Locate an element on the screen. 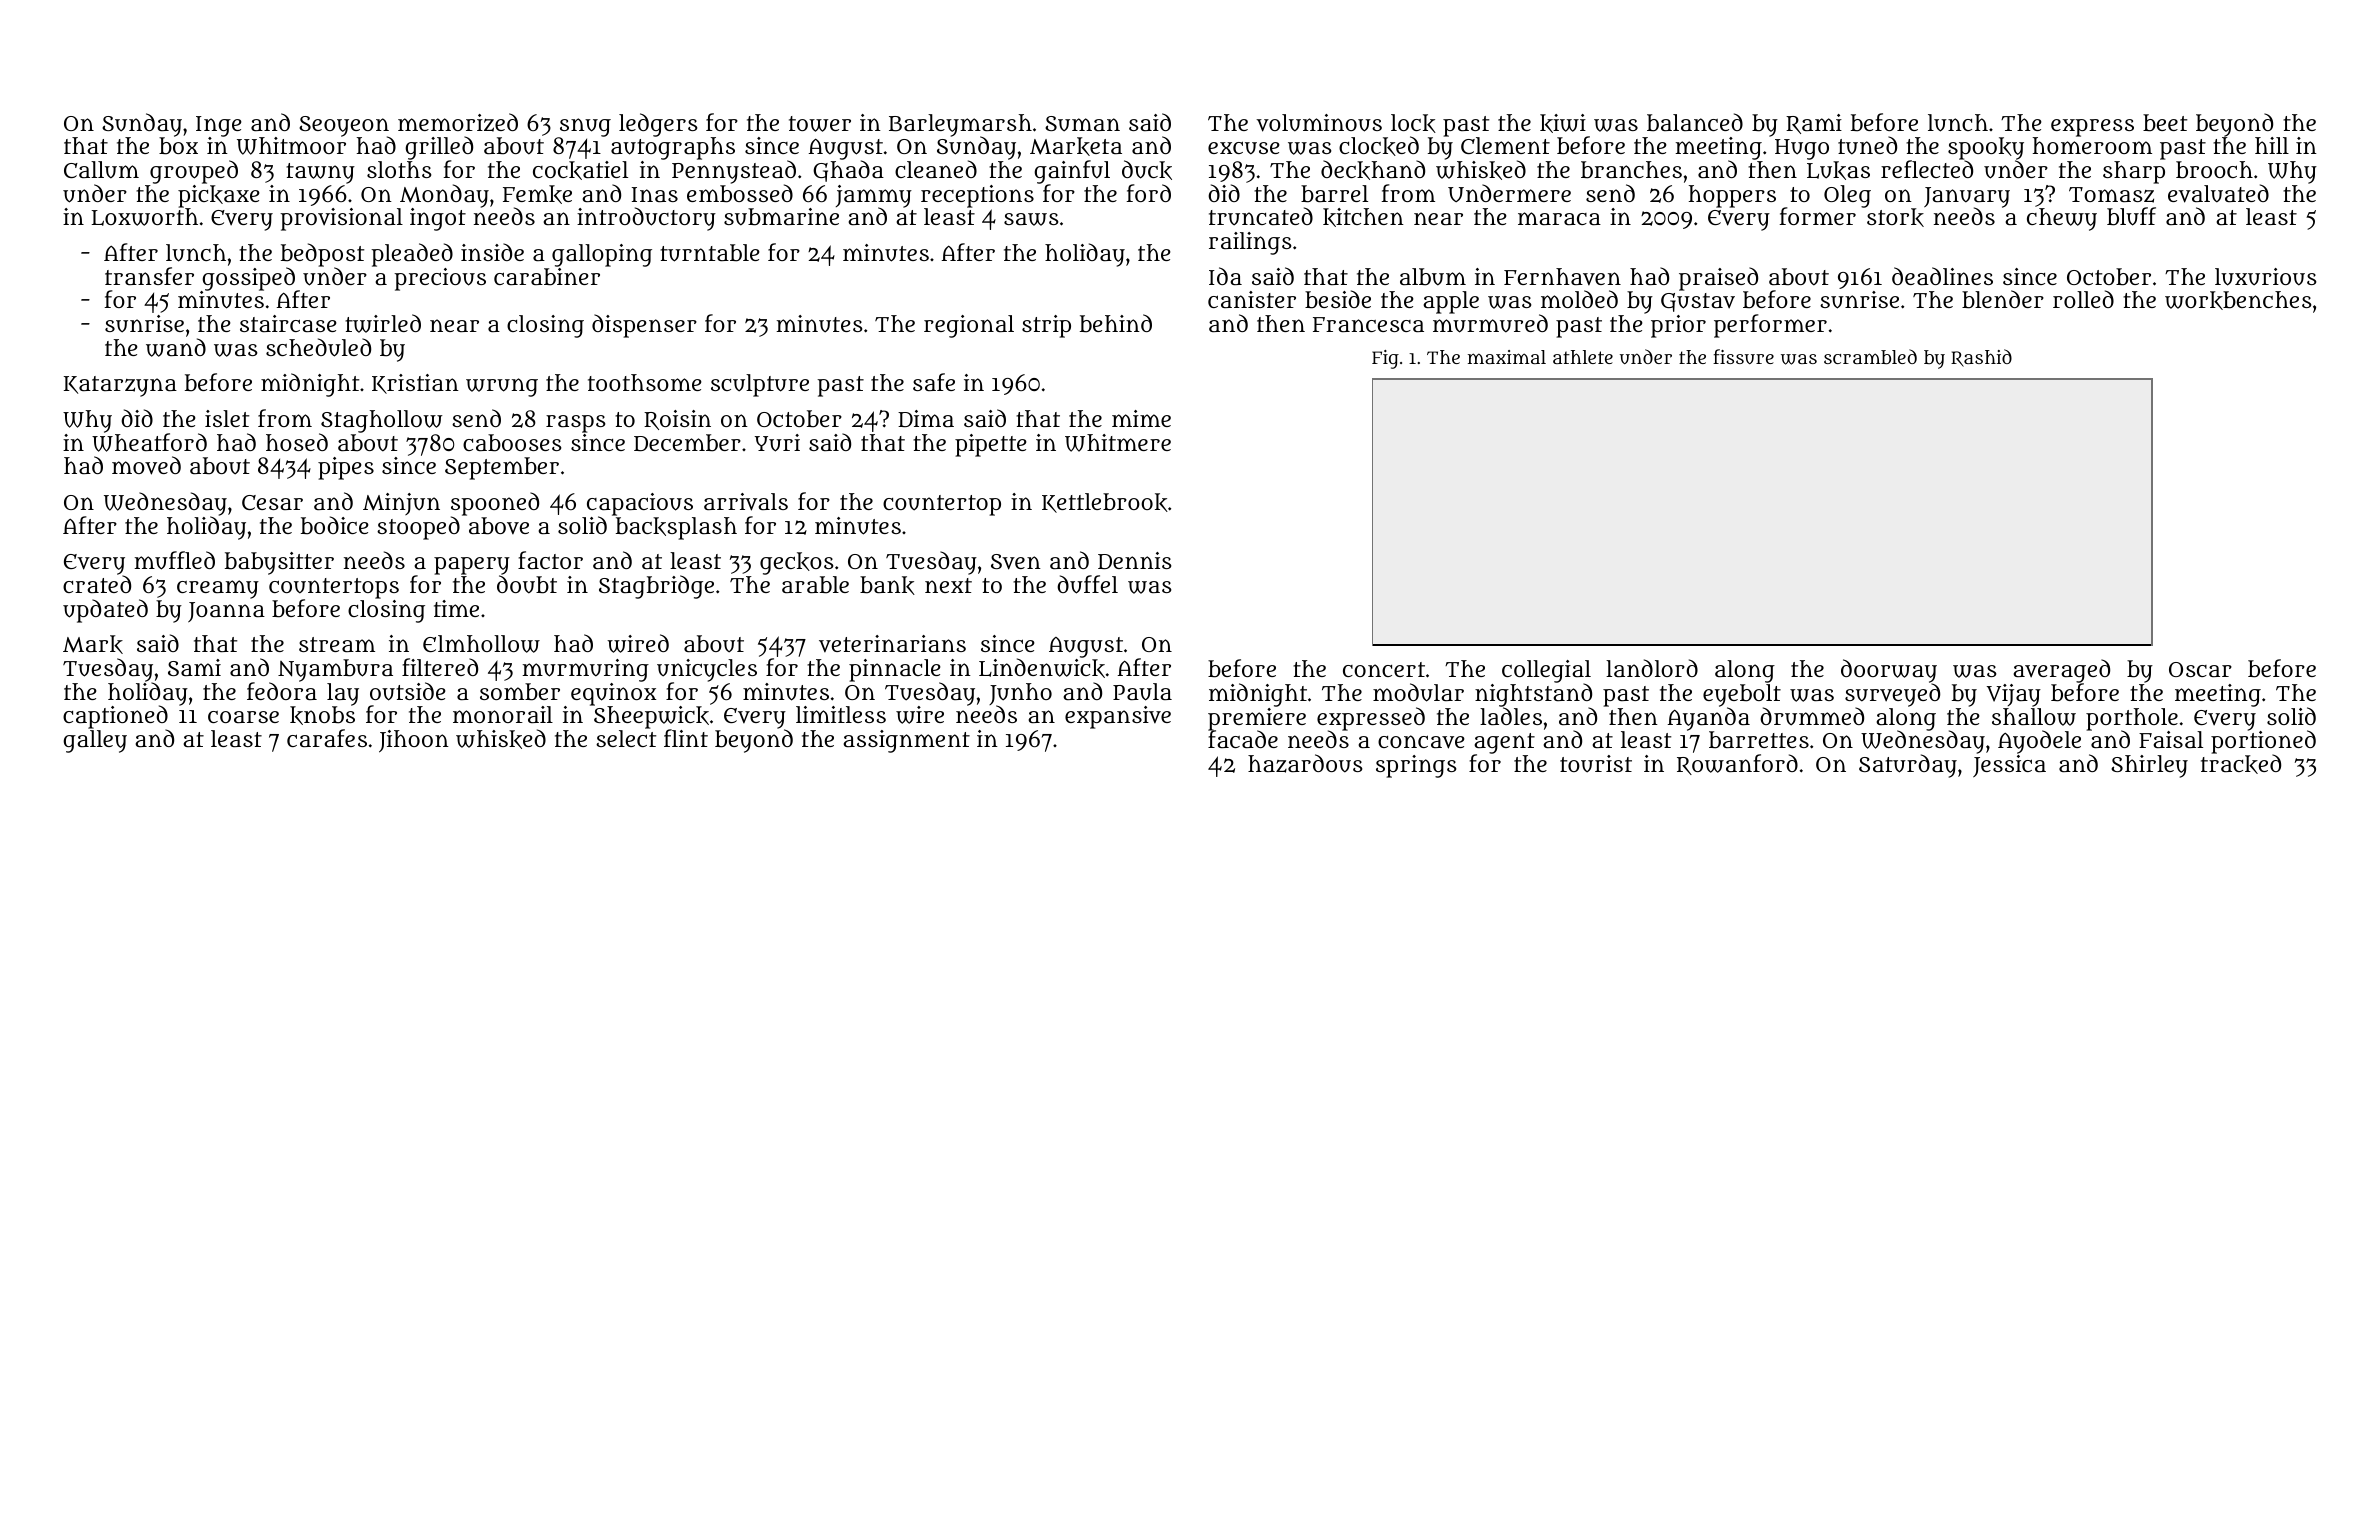 The height and width of the screenshot is (1540, 2380). voluminous is located at coordinates (1319, 123).
